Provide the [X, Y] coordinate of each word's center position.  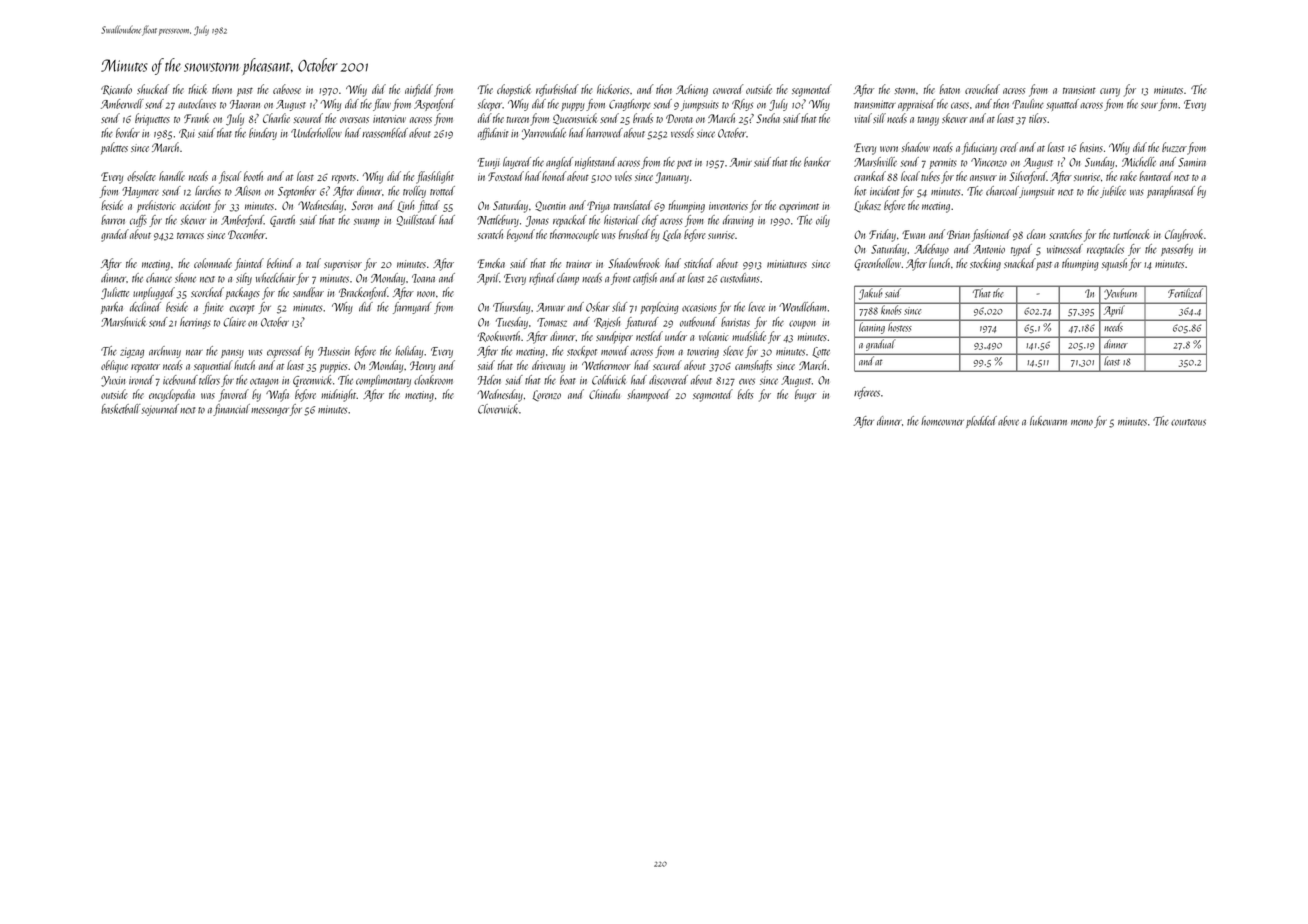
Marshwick [123, 322]
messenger [270, 411]
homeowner [942, 421]
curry [1110, 92]
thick [198, 89]
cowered [728, 89]
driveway [548, 366]
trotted [442, 191]
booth [253, 176]
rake [1128, 176]
